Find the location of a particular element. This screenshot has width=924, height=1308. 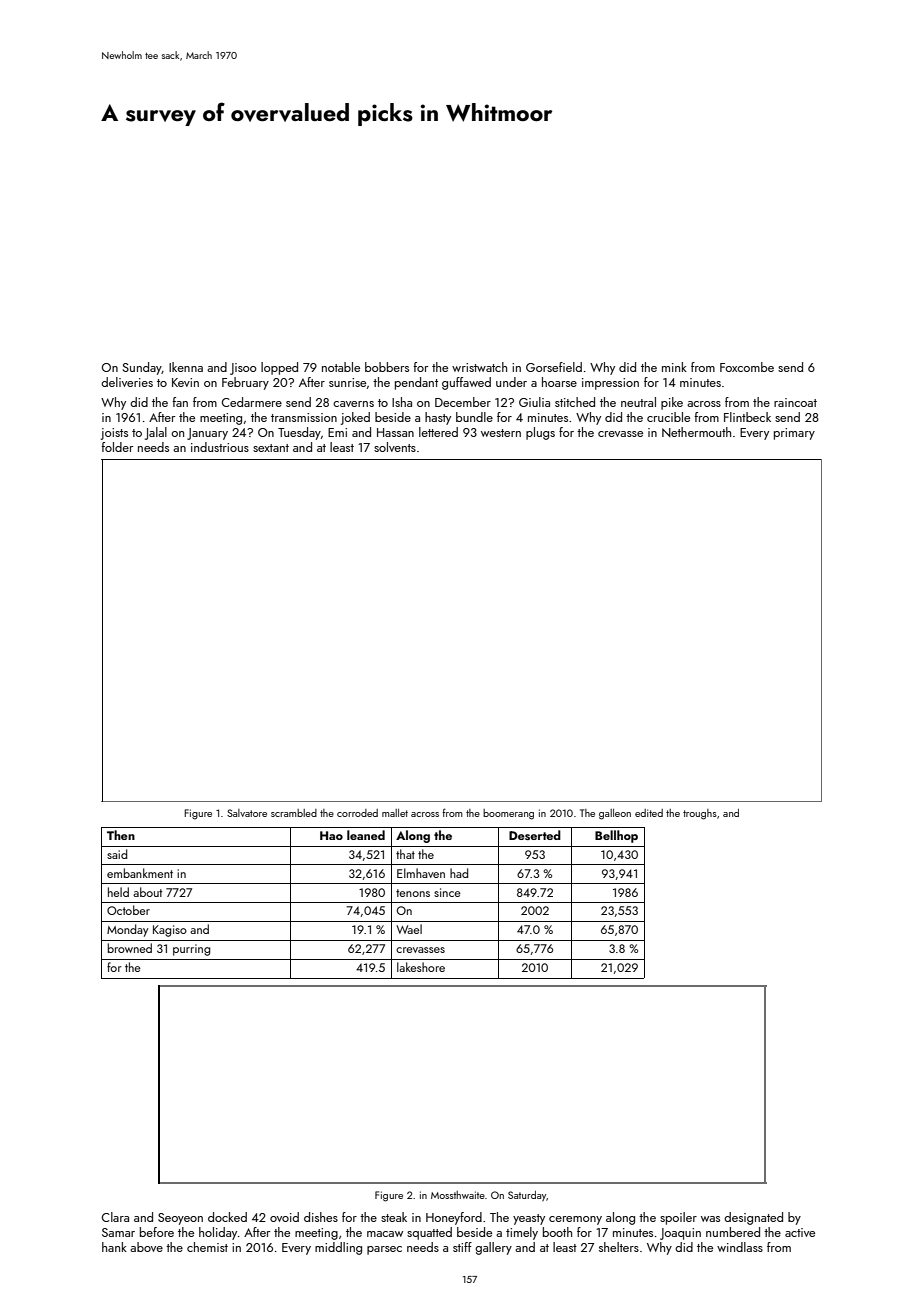

edited is located at coordinates (649, 813).
